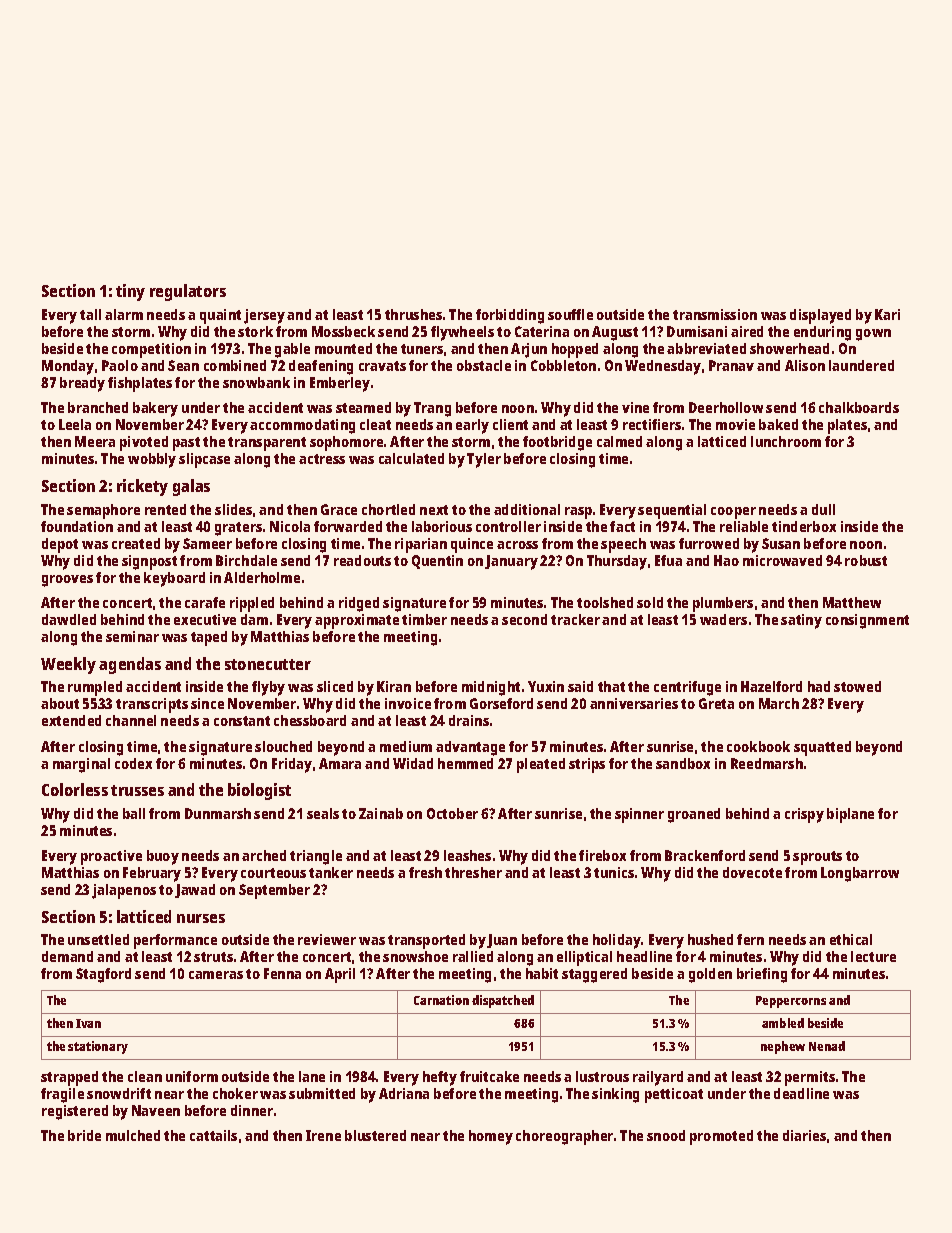 The image size is (952, 1233). What do you see at coordinates (726, 407) in the screenshot?
I see `Deerhollow` at bounding box center [726, 407].
